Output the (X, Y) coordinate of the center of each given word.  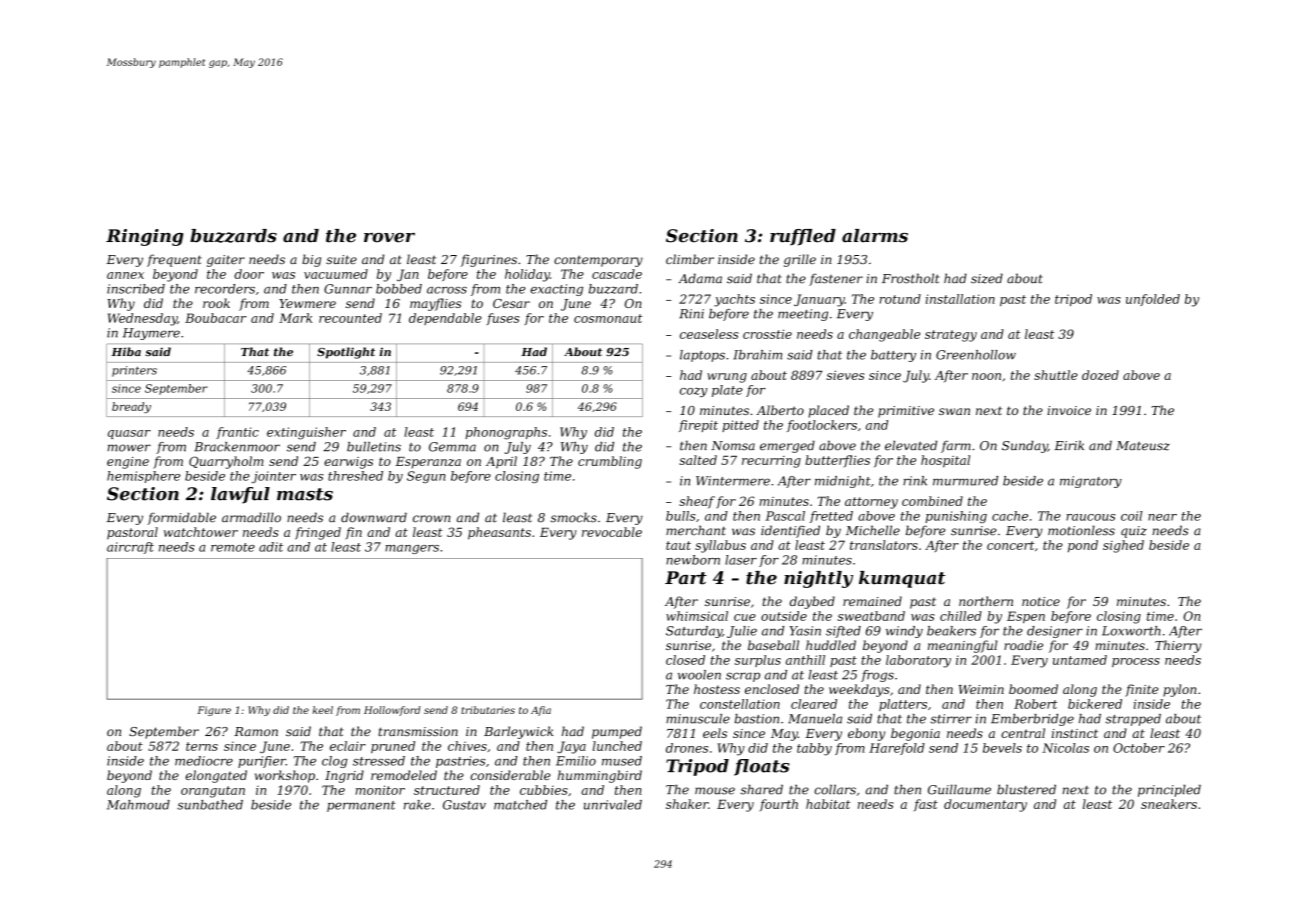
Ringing (144, 237)
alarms (875, 236)
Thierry (1178, 646)
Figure (214, 711)
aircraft (130, 548)
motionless (1081, 530)
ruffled (803, 237)
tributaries (488, 710)
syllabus (720, 546)
